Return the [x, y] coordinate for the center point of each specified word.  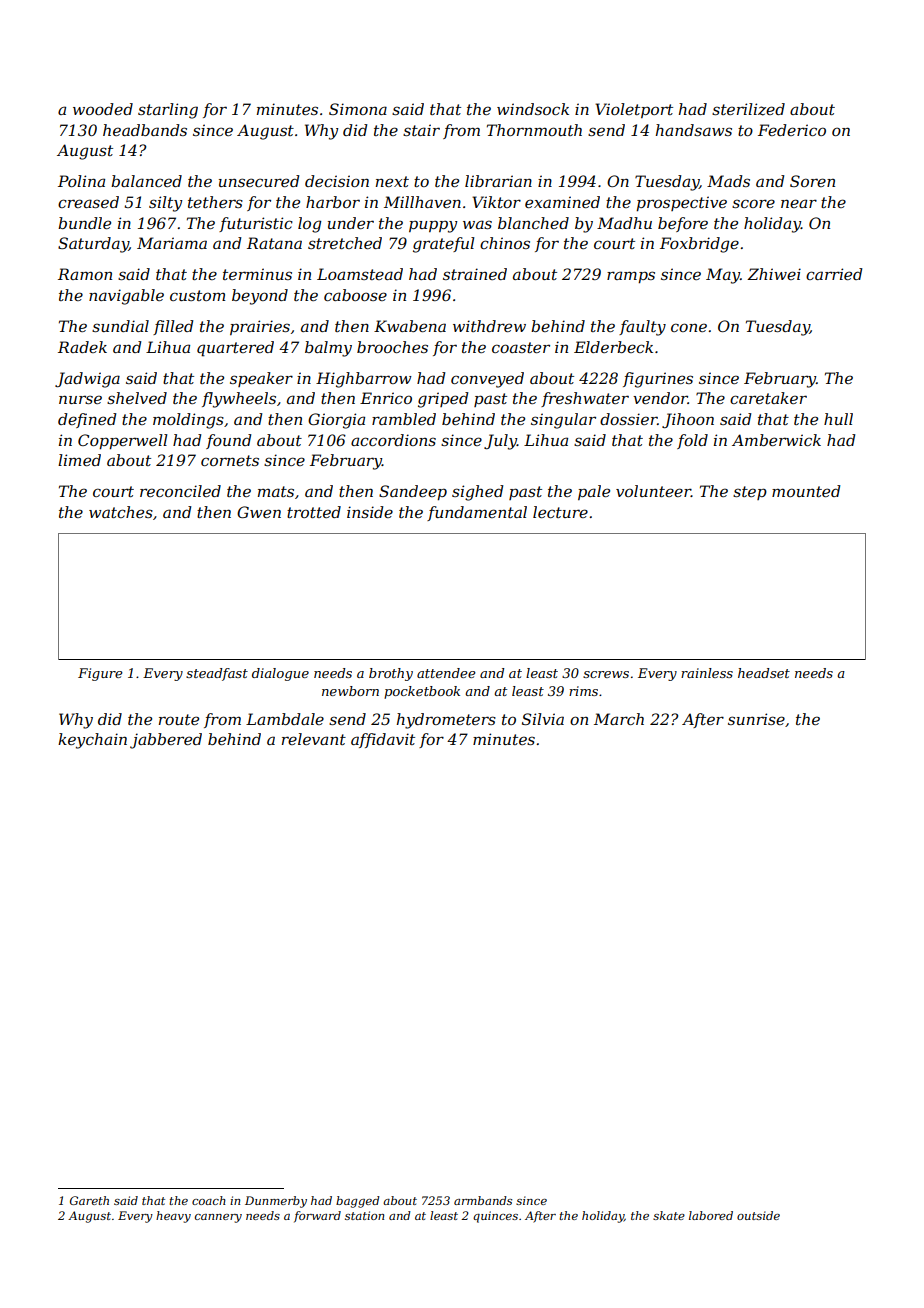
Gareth [89, 1200]
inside [370, 512]
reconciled [180, 491]
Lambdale [285, 719]
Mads [728, 181]
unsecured [259, 181]
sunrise [756, 719]
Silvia [543, 719]
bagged [358, 1202]
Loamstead [360, 274]
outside [758, 1215]
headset [764, 673]
